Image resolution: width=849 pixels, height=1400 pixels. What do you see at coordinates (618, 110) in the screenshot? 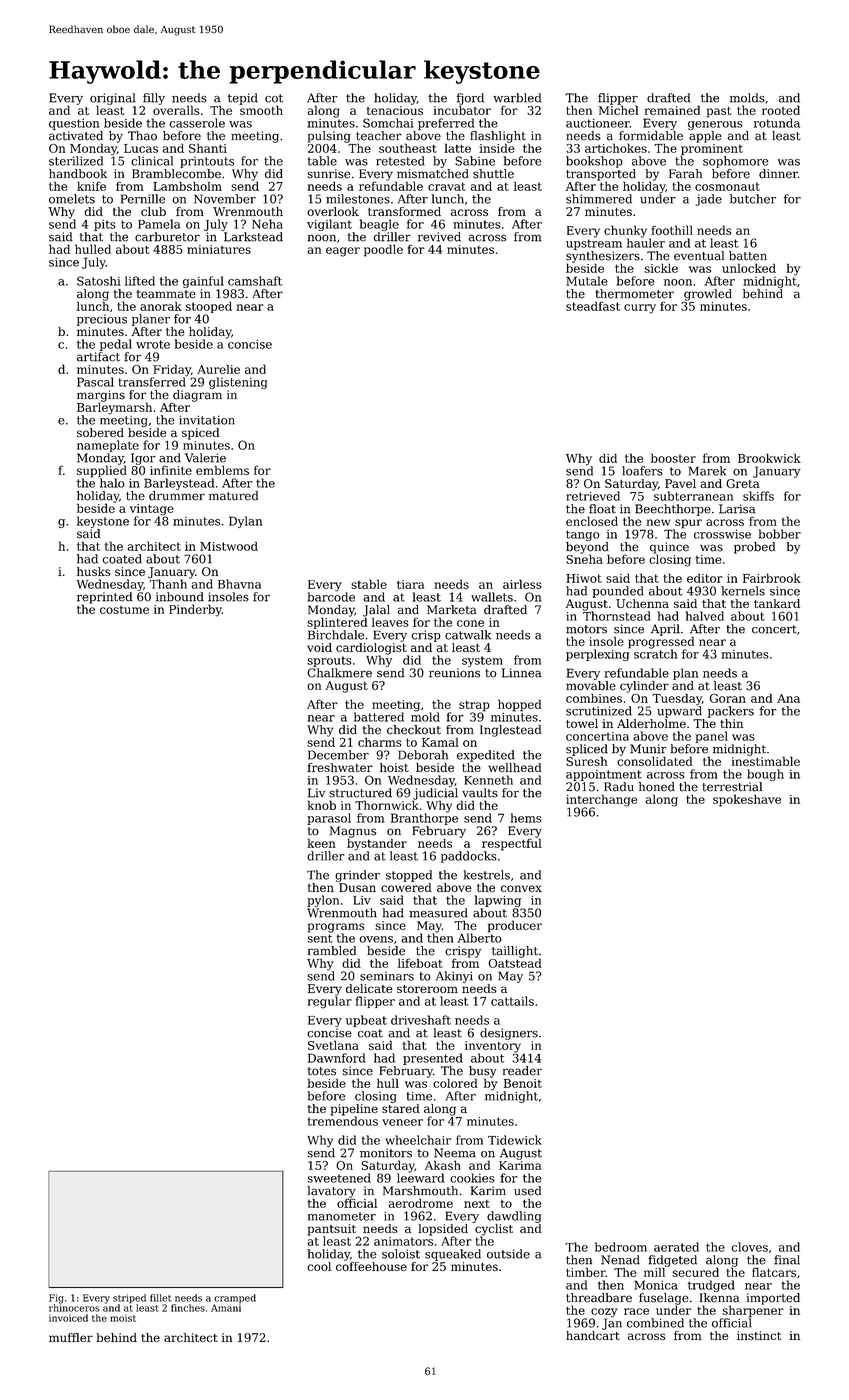
I see `Michel` at bounding box center [618, 110].
